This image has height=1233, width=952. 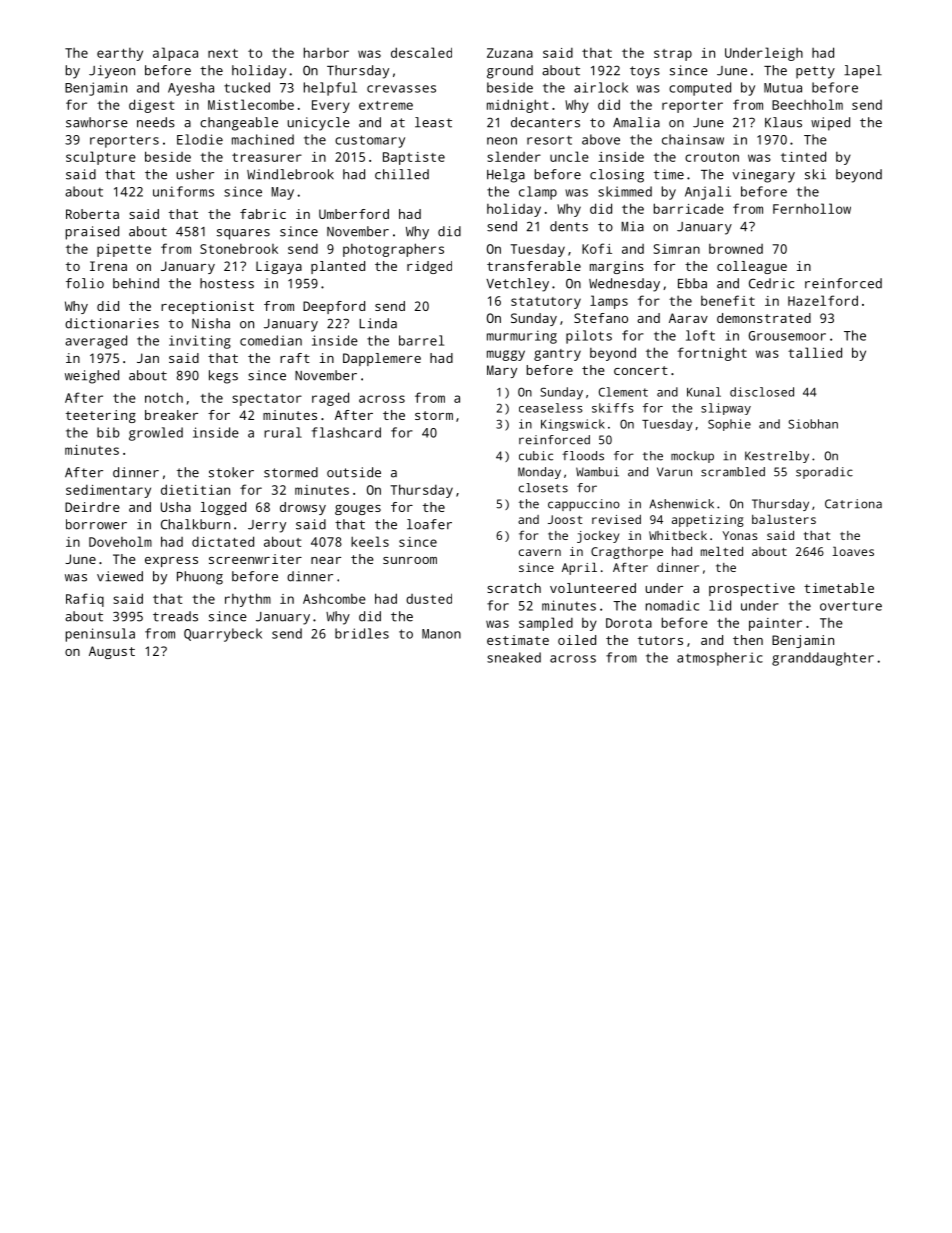 I want to click on airlock, so click(x=601, y=87).
